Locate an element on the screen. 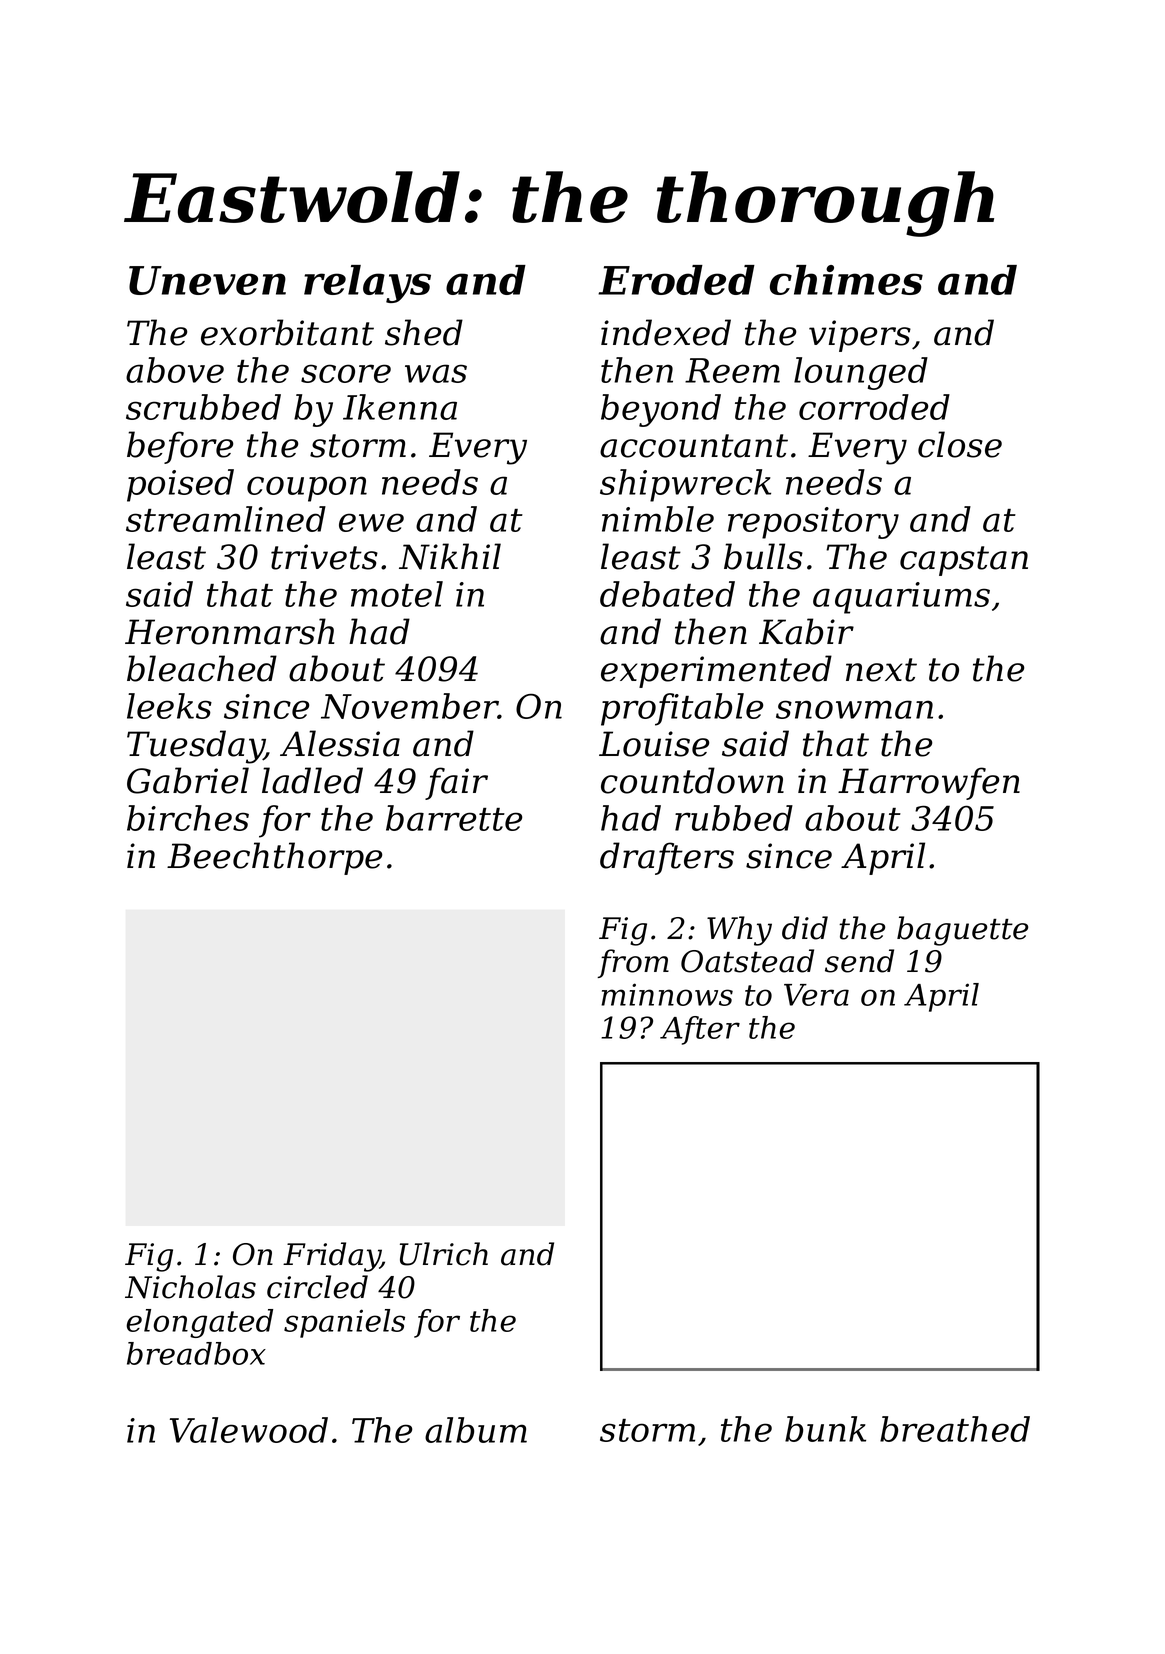 This screenshot has height=1654, width=1165. Nicholas is located at coordinates (190, 1287).
